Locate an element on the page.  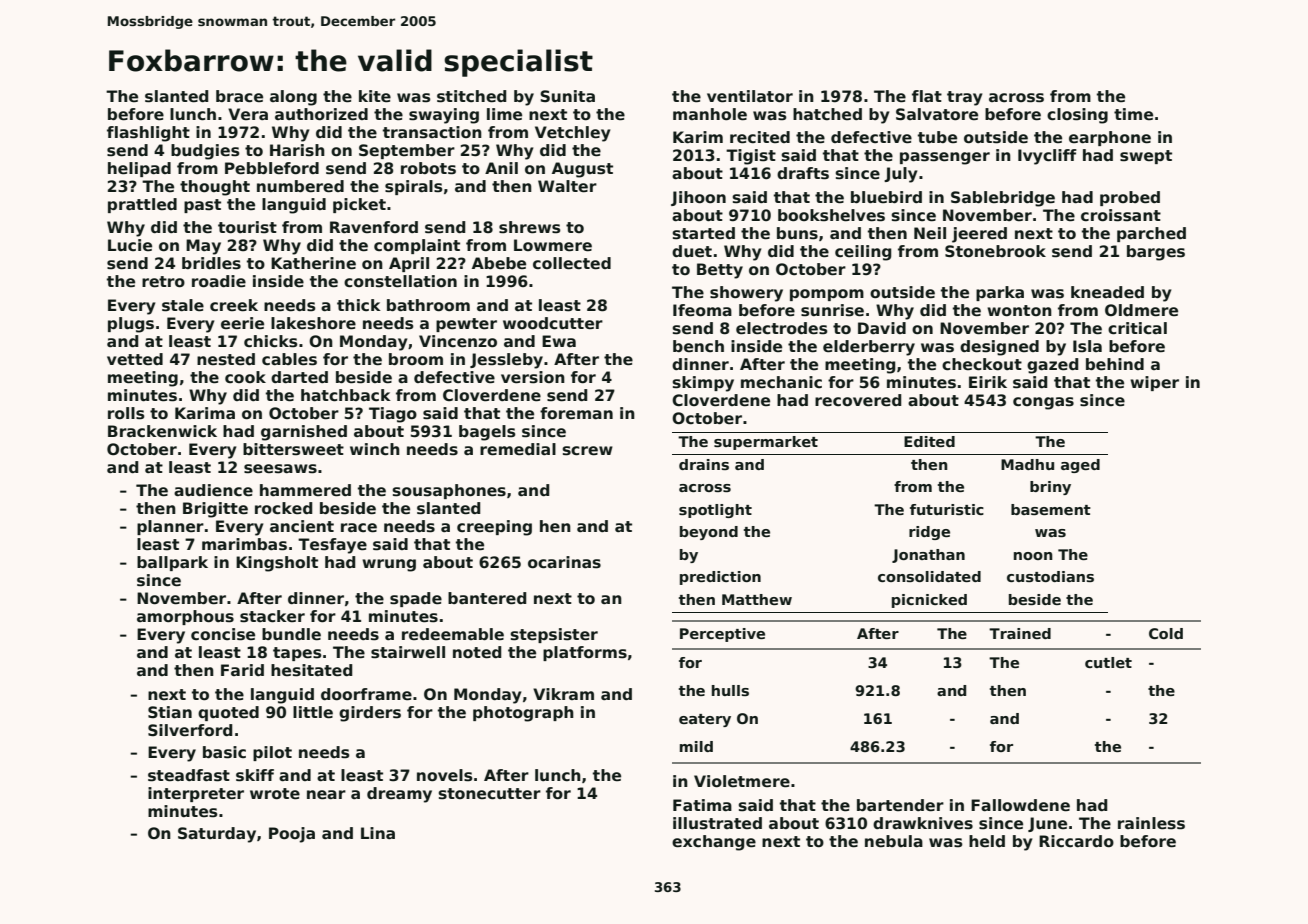
bundle is located at coordinates (291, 634).
